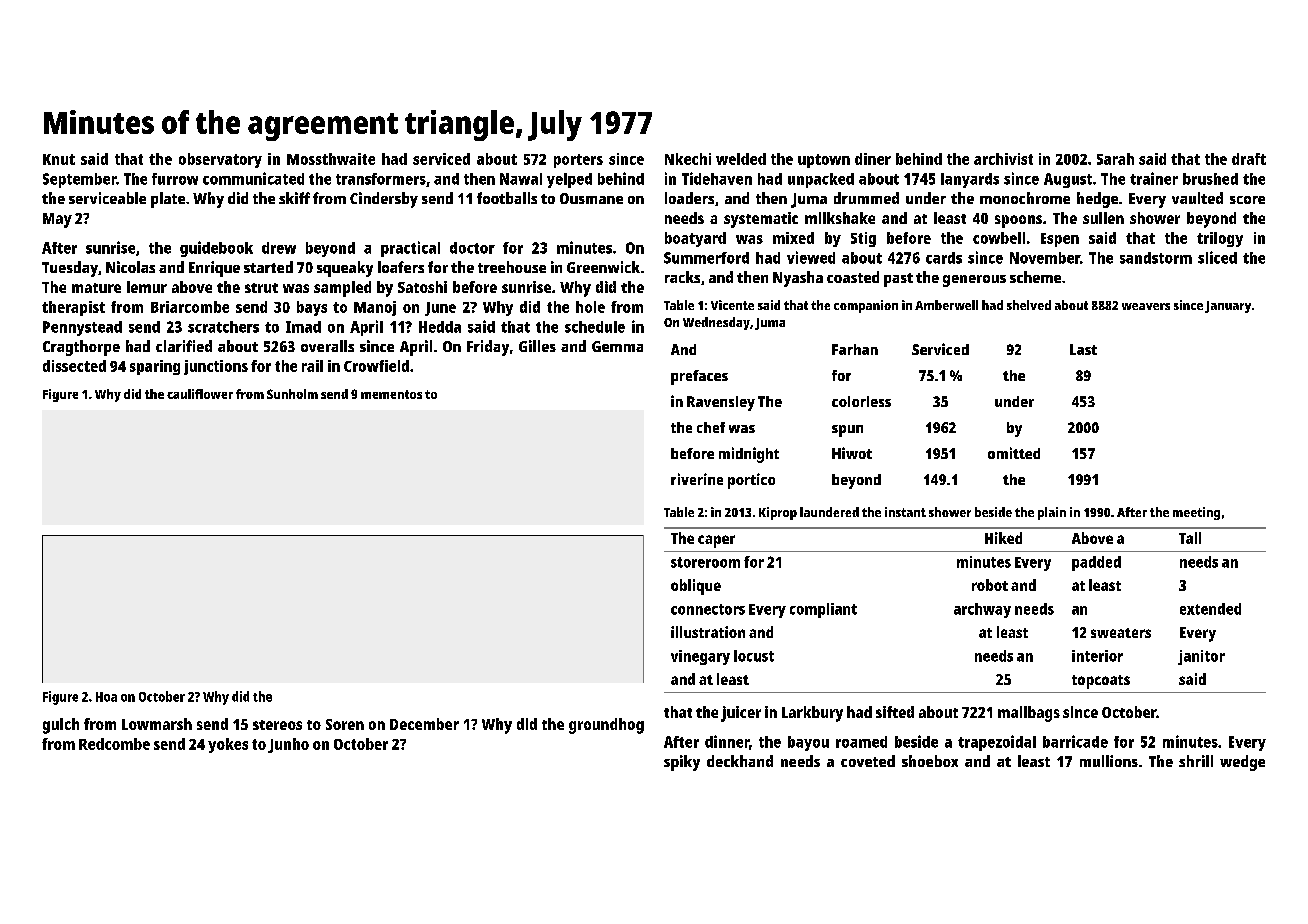 This screenshot has width=1308, height=924. Describe the element at coordinates (716, 541) in the screenshot. I see `caper` at that location.
